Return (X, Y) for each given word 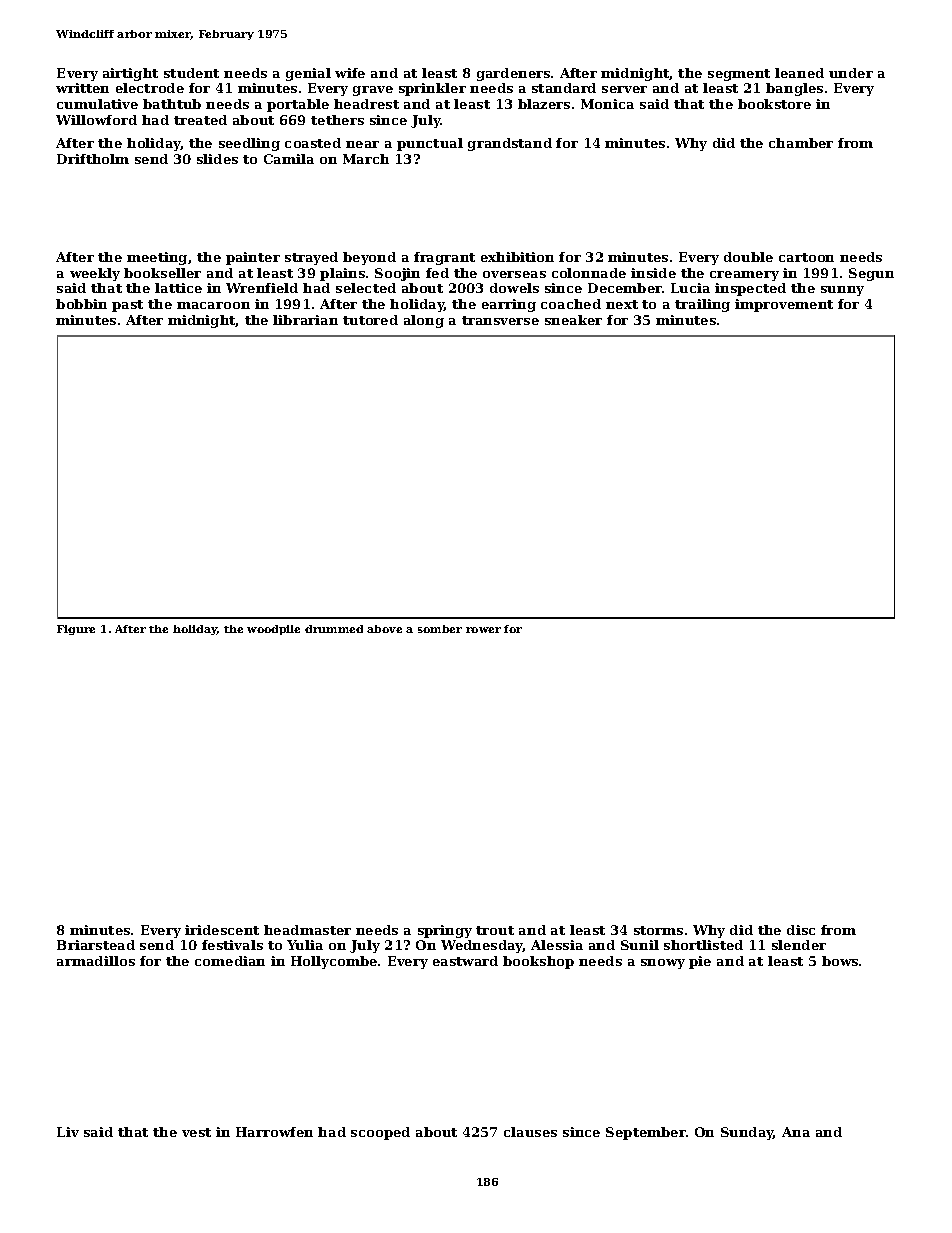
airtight (130, 74)
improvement (784, 305)
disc (801, 930)
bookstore (774, 104)
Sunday (747, 1133)
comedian (230, 961)
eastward (465, 961)
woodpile (273, 630)
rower (483, 630)
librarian (305, 320)
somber (440, 629)
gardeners (513, 74)
